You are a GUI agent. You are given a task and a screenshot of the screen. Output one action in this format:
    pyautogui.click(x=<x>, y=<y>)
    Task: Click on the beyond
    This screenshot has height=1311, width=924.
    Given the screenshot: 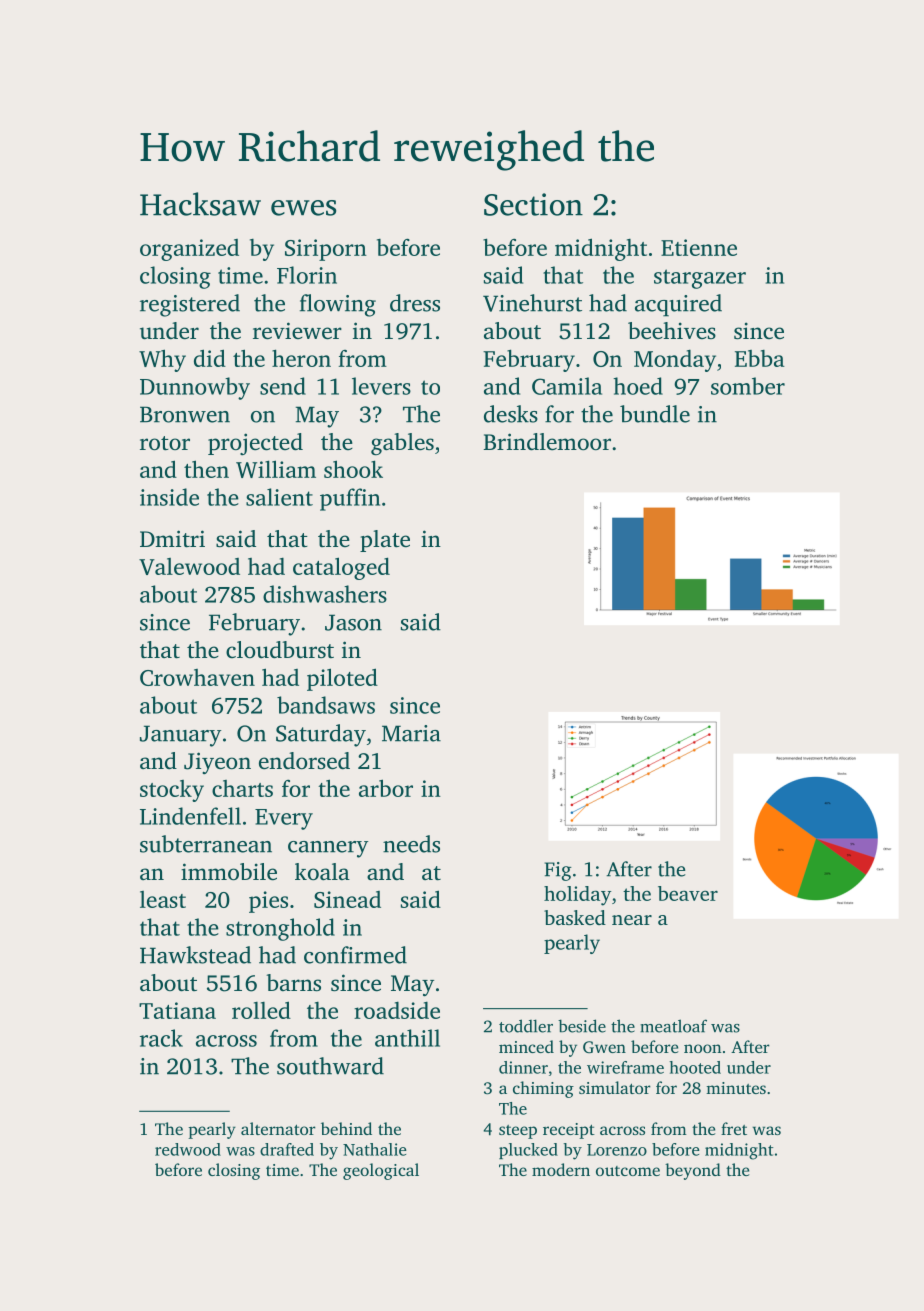 What is the action you would take?
    pyautogui.click(x=693, y=1171)
